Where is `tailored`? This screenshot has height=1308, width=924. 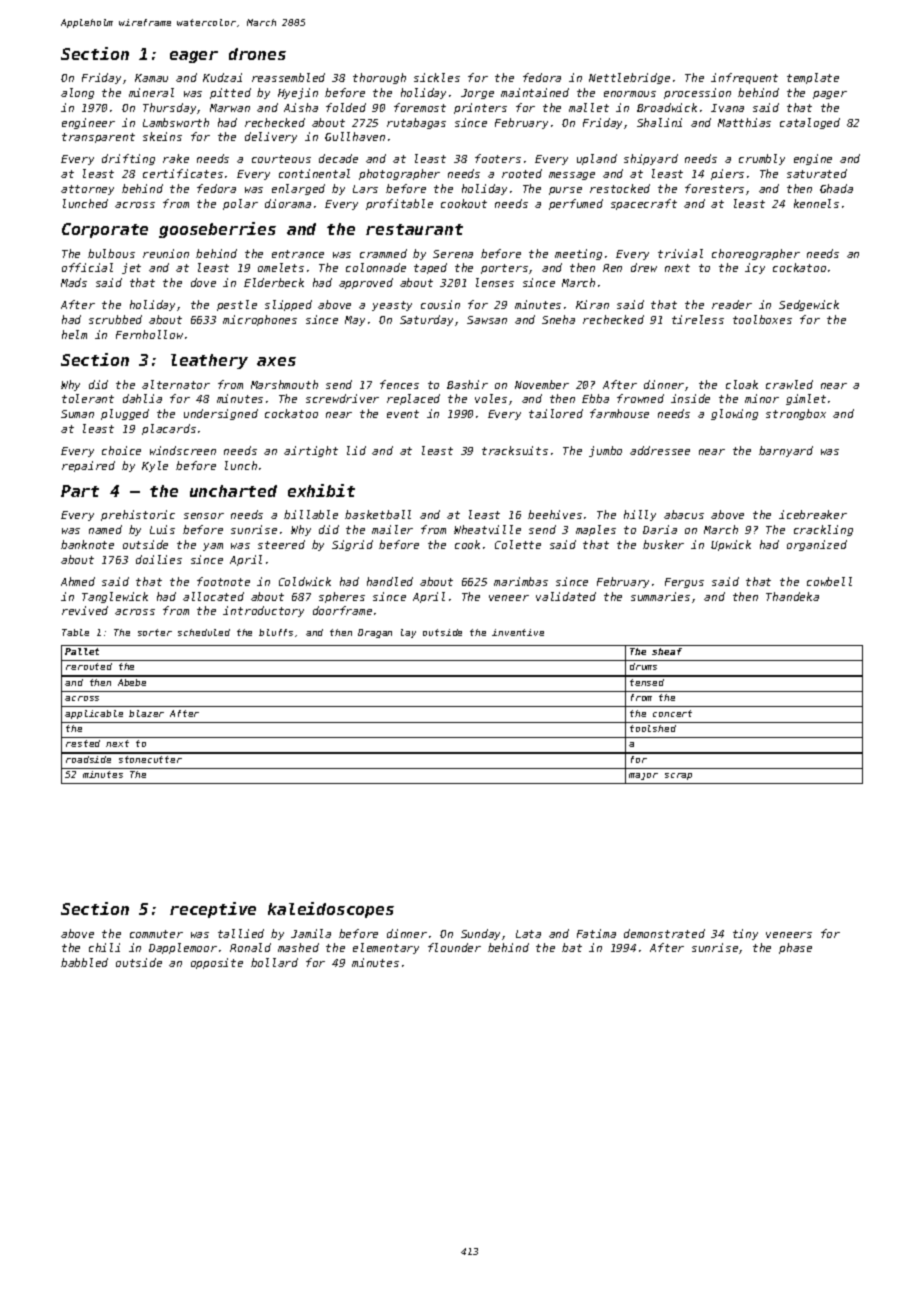
tailored is located at coordinates (556, 413).
